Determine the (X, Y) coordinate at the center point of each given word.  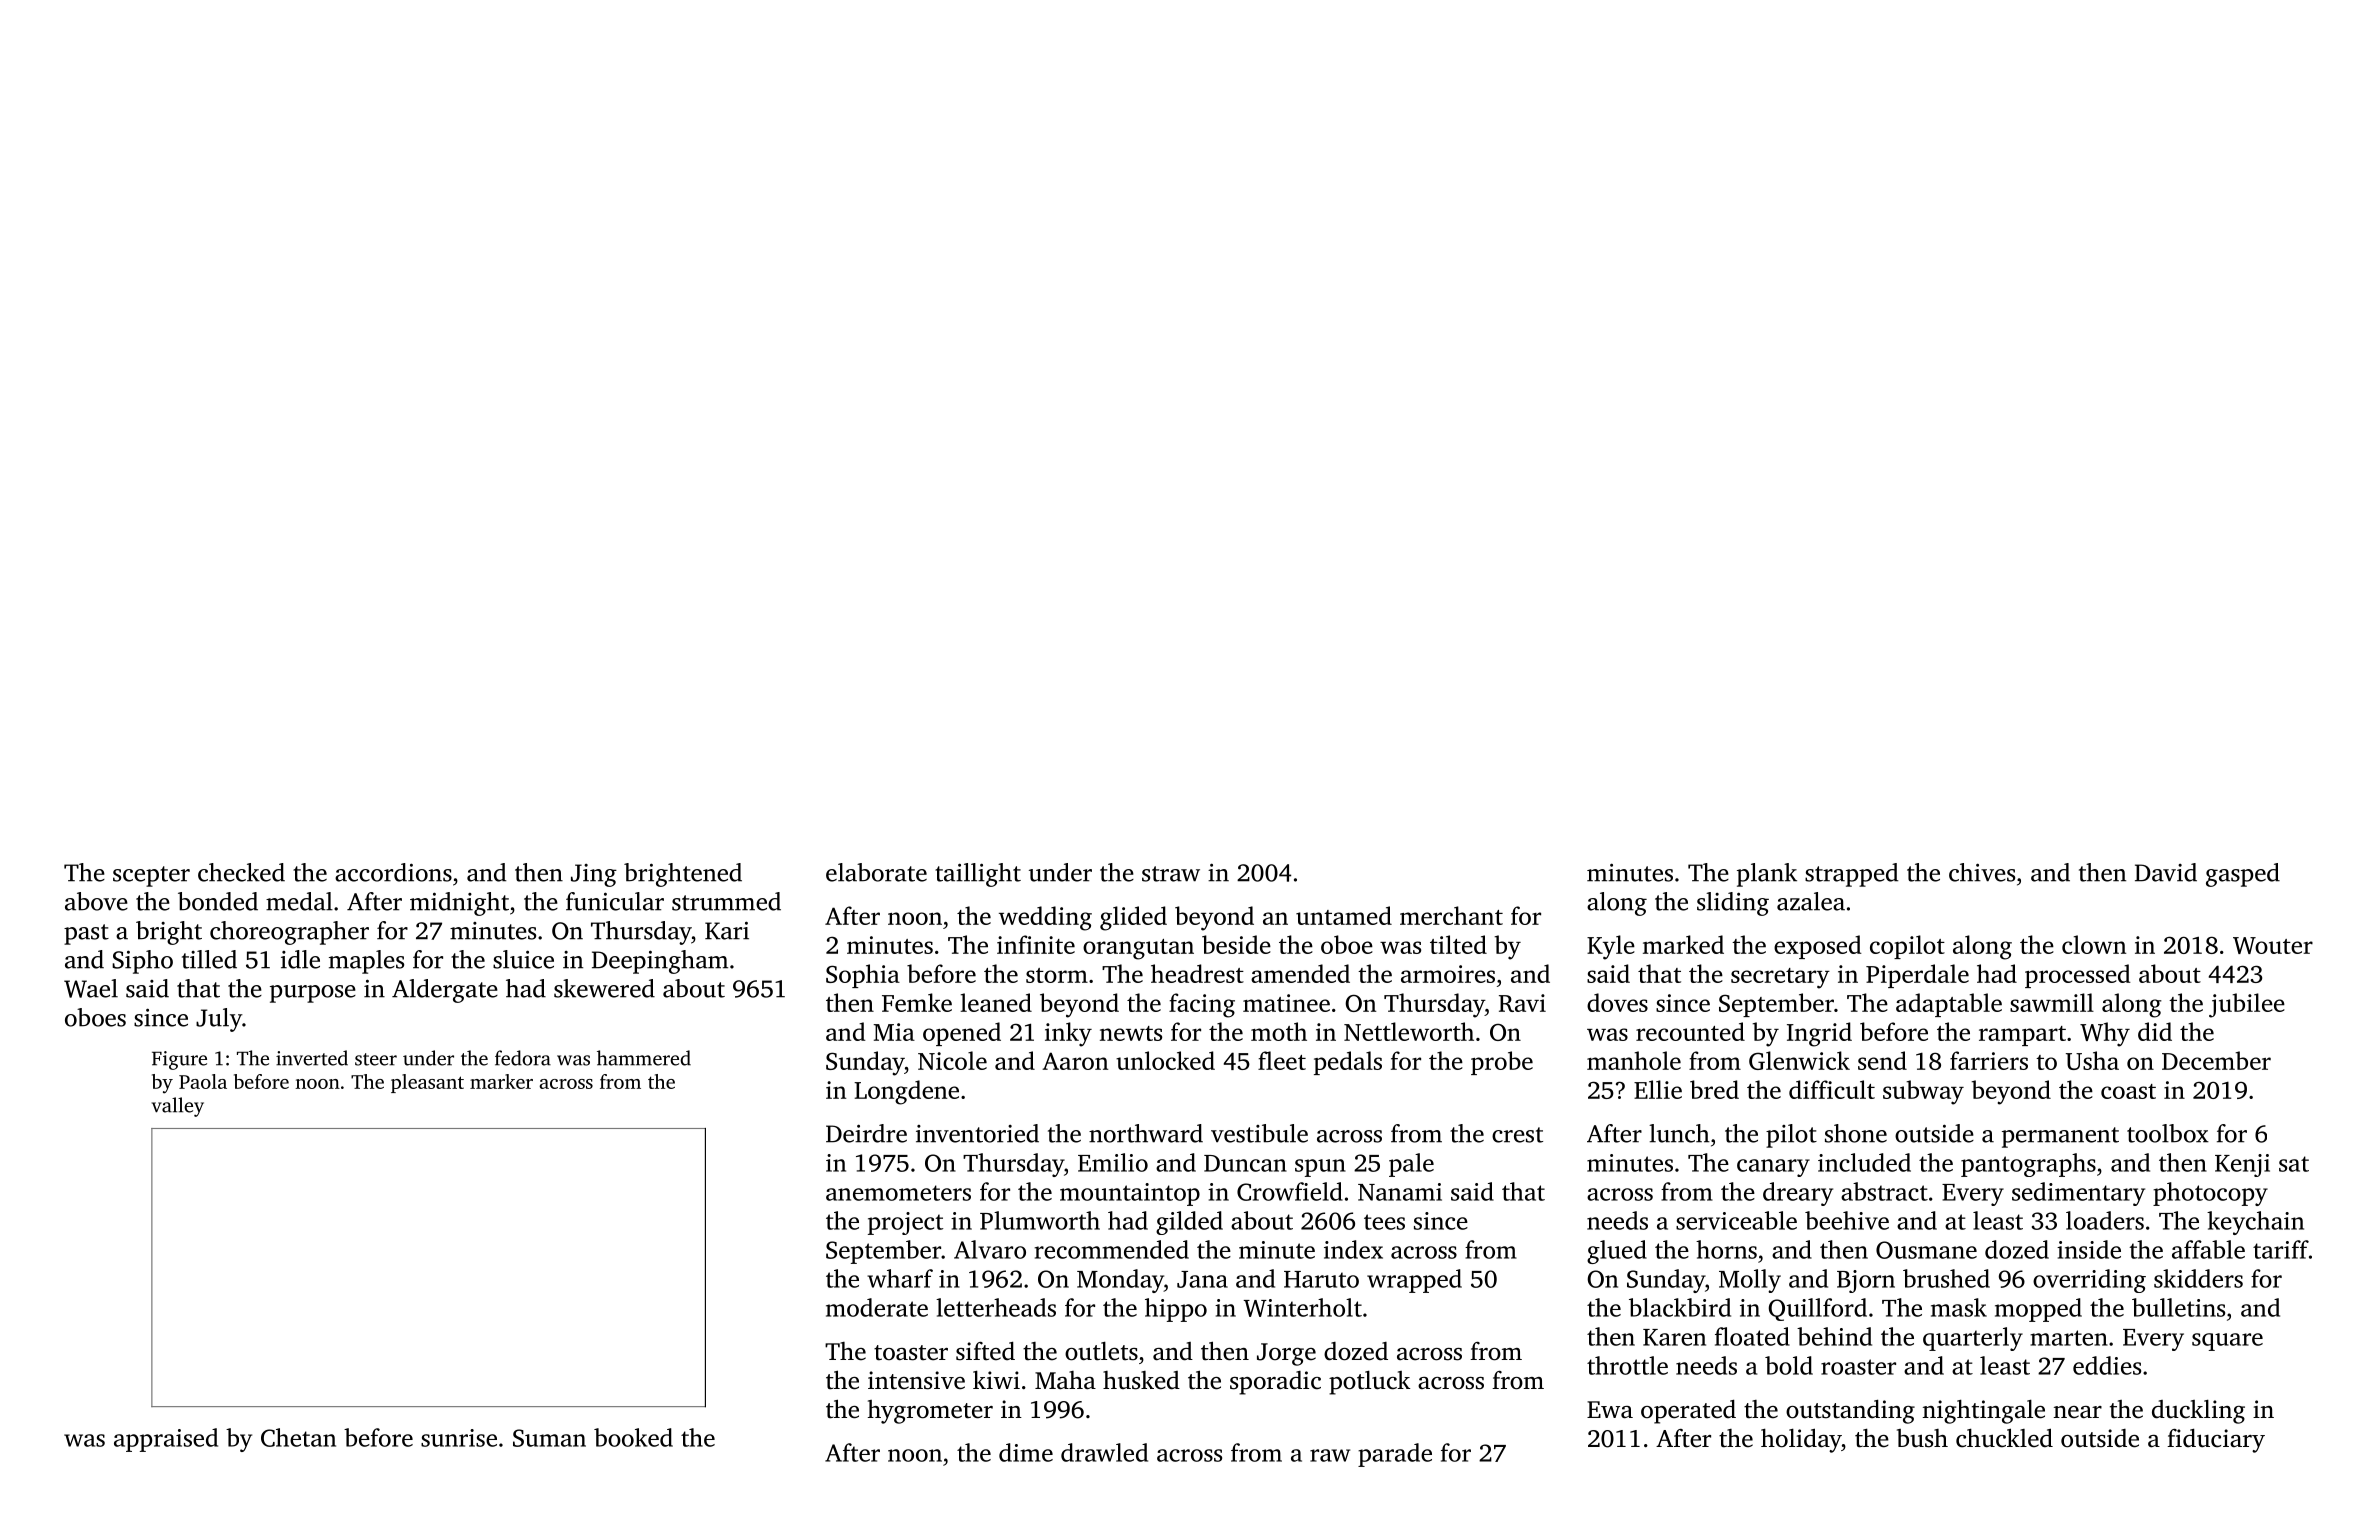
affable (2208, 1249)
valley (178, 1107)
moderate (877, 1307)
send (1882, 1060)
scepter (151, 876)
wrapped (1414, 1281)
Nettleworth (1409, 1031)
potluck (1369, 1382)
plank (1767, 875)
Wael (91, 988)
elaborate (876, 872)
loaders (2105, 1220)
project (905, 1223)
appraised (166, 1440)
